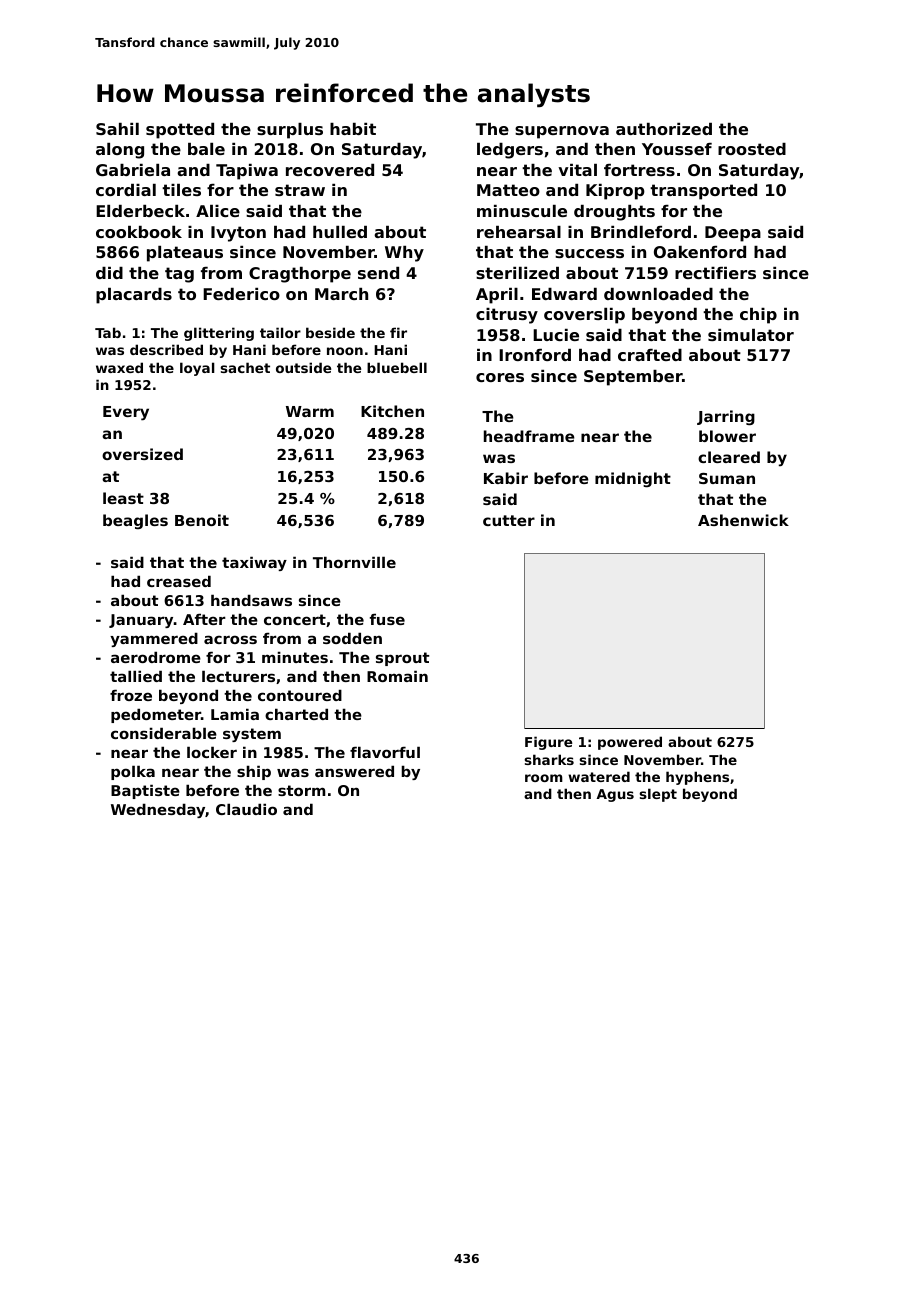  I want to click on locker, so click(212, 752).
